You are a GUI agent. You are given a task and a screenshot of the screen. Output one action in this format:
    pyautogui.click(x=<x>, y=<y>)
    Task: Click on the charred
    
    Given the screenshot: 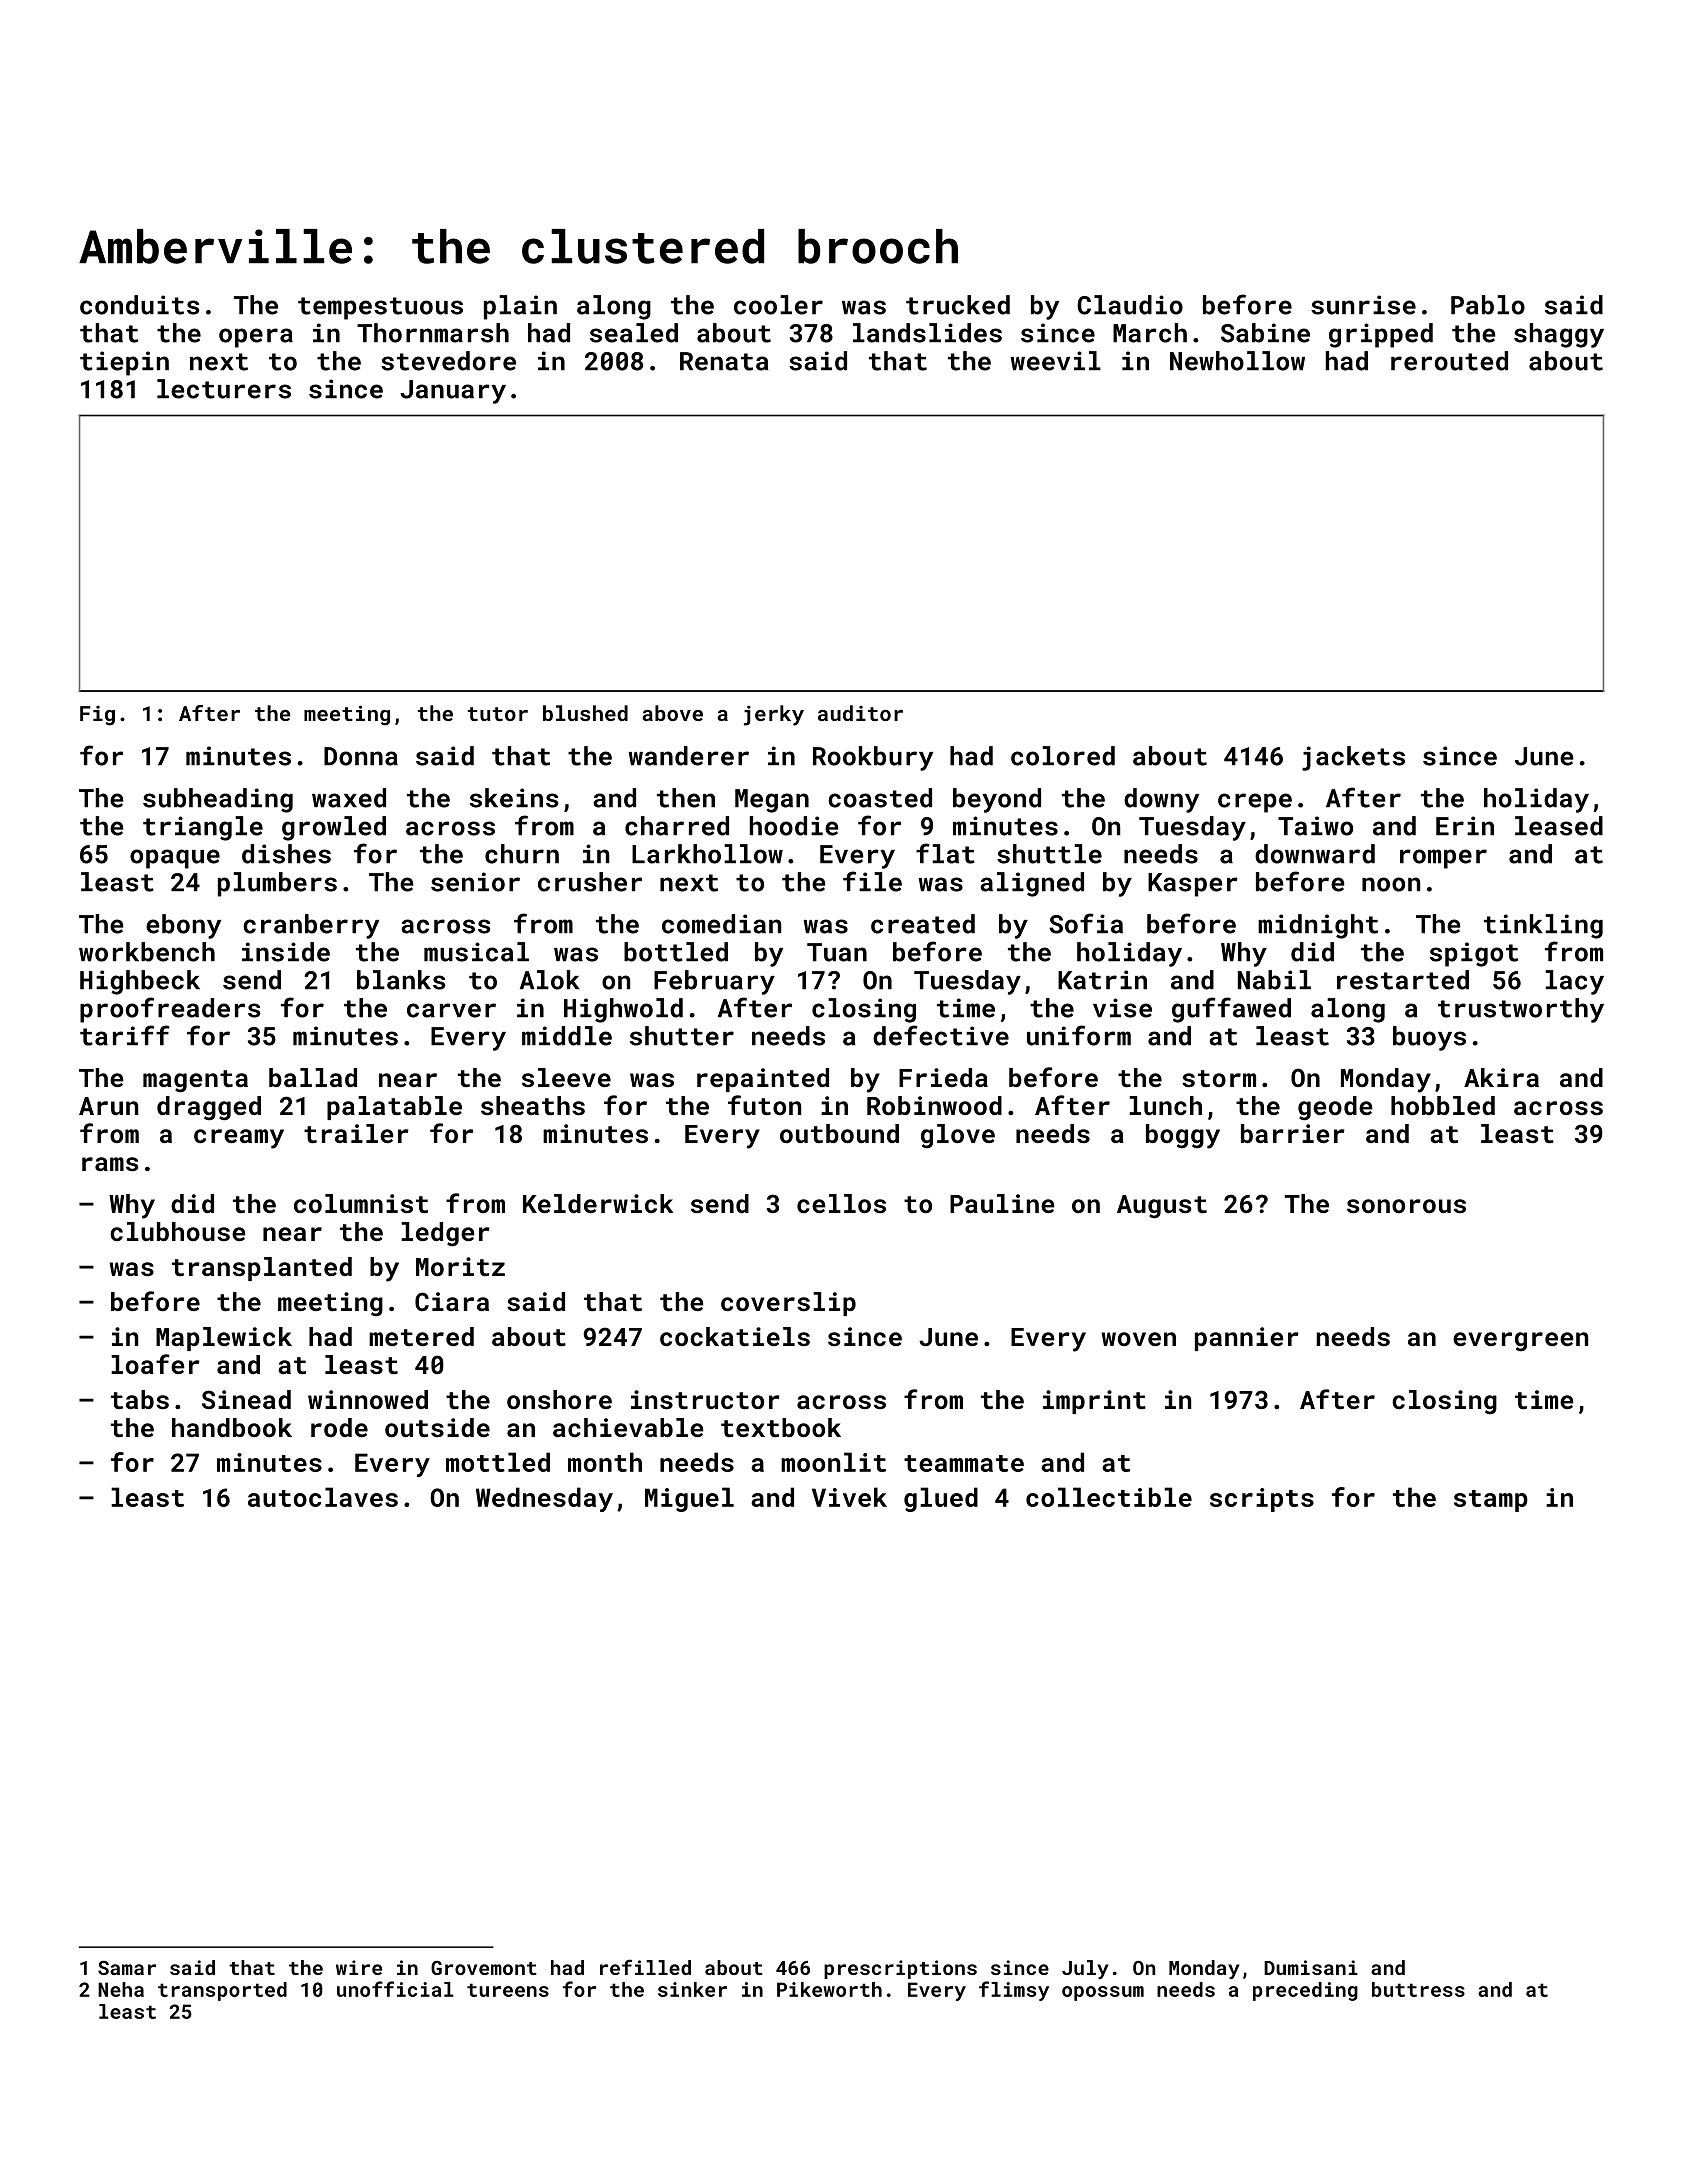 What is the action you would take?
    pyautogui.click(x=677, y=826)
